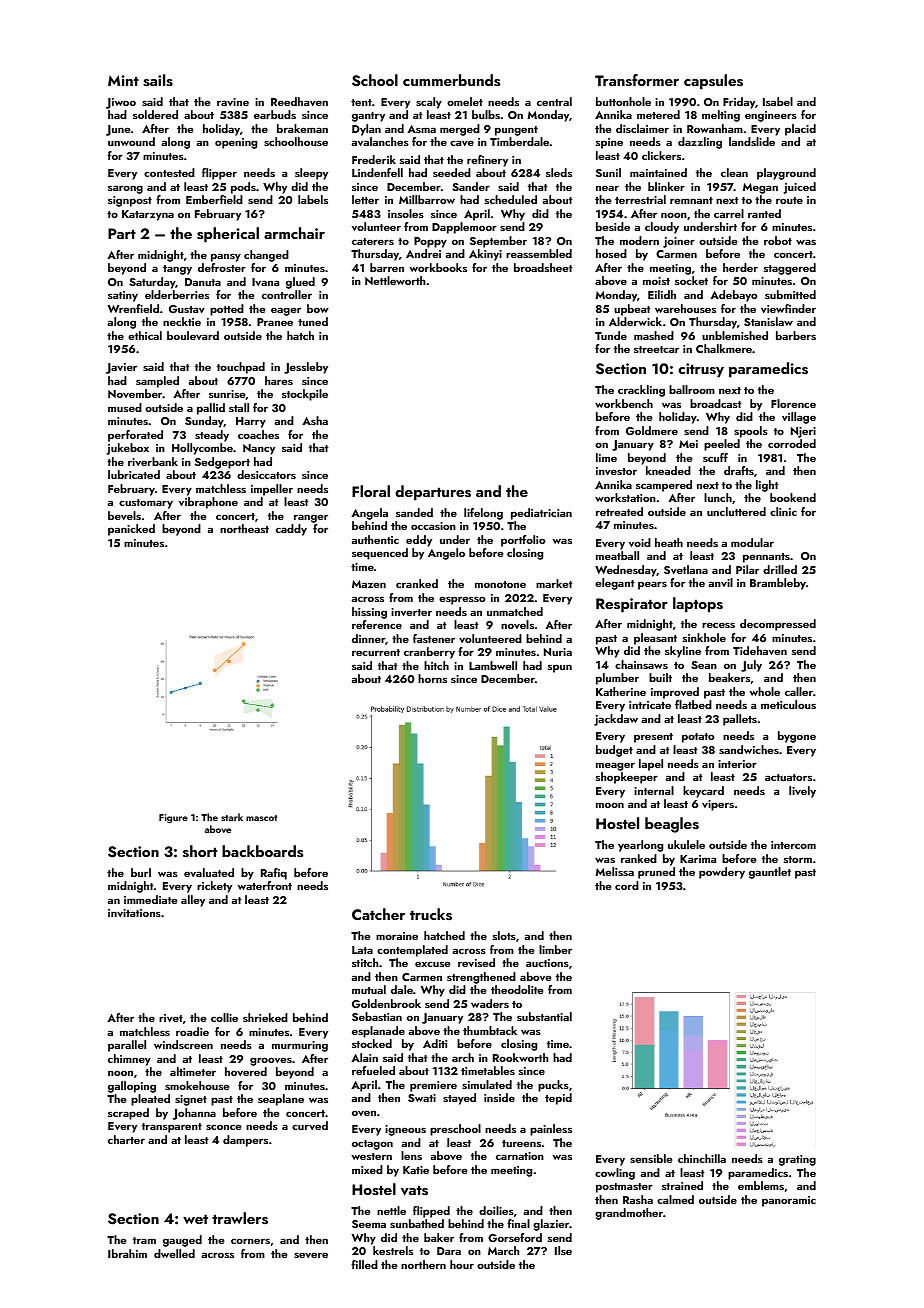  Describe the element at coordinates (406, 213) in the image. I see `insoles` at that location.
